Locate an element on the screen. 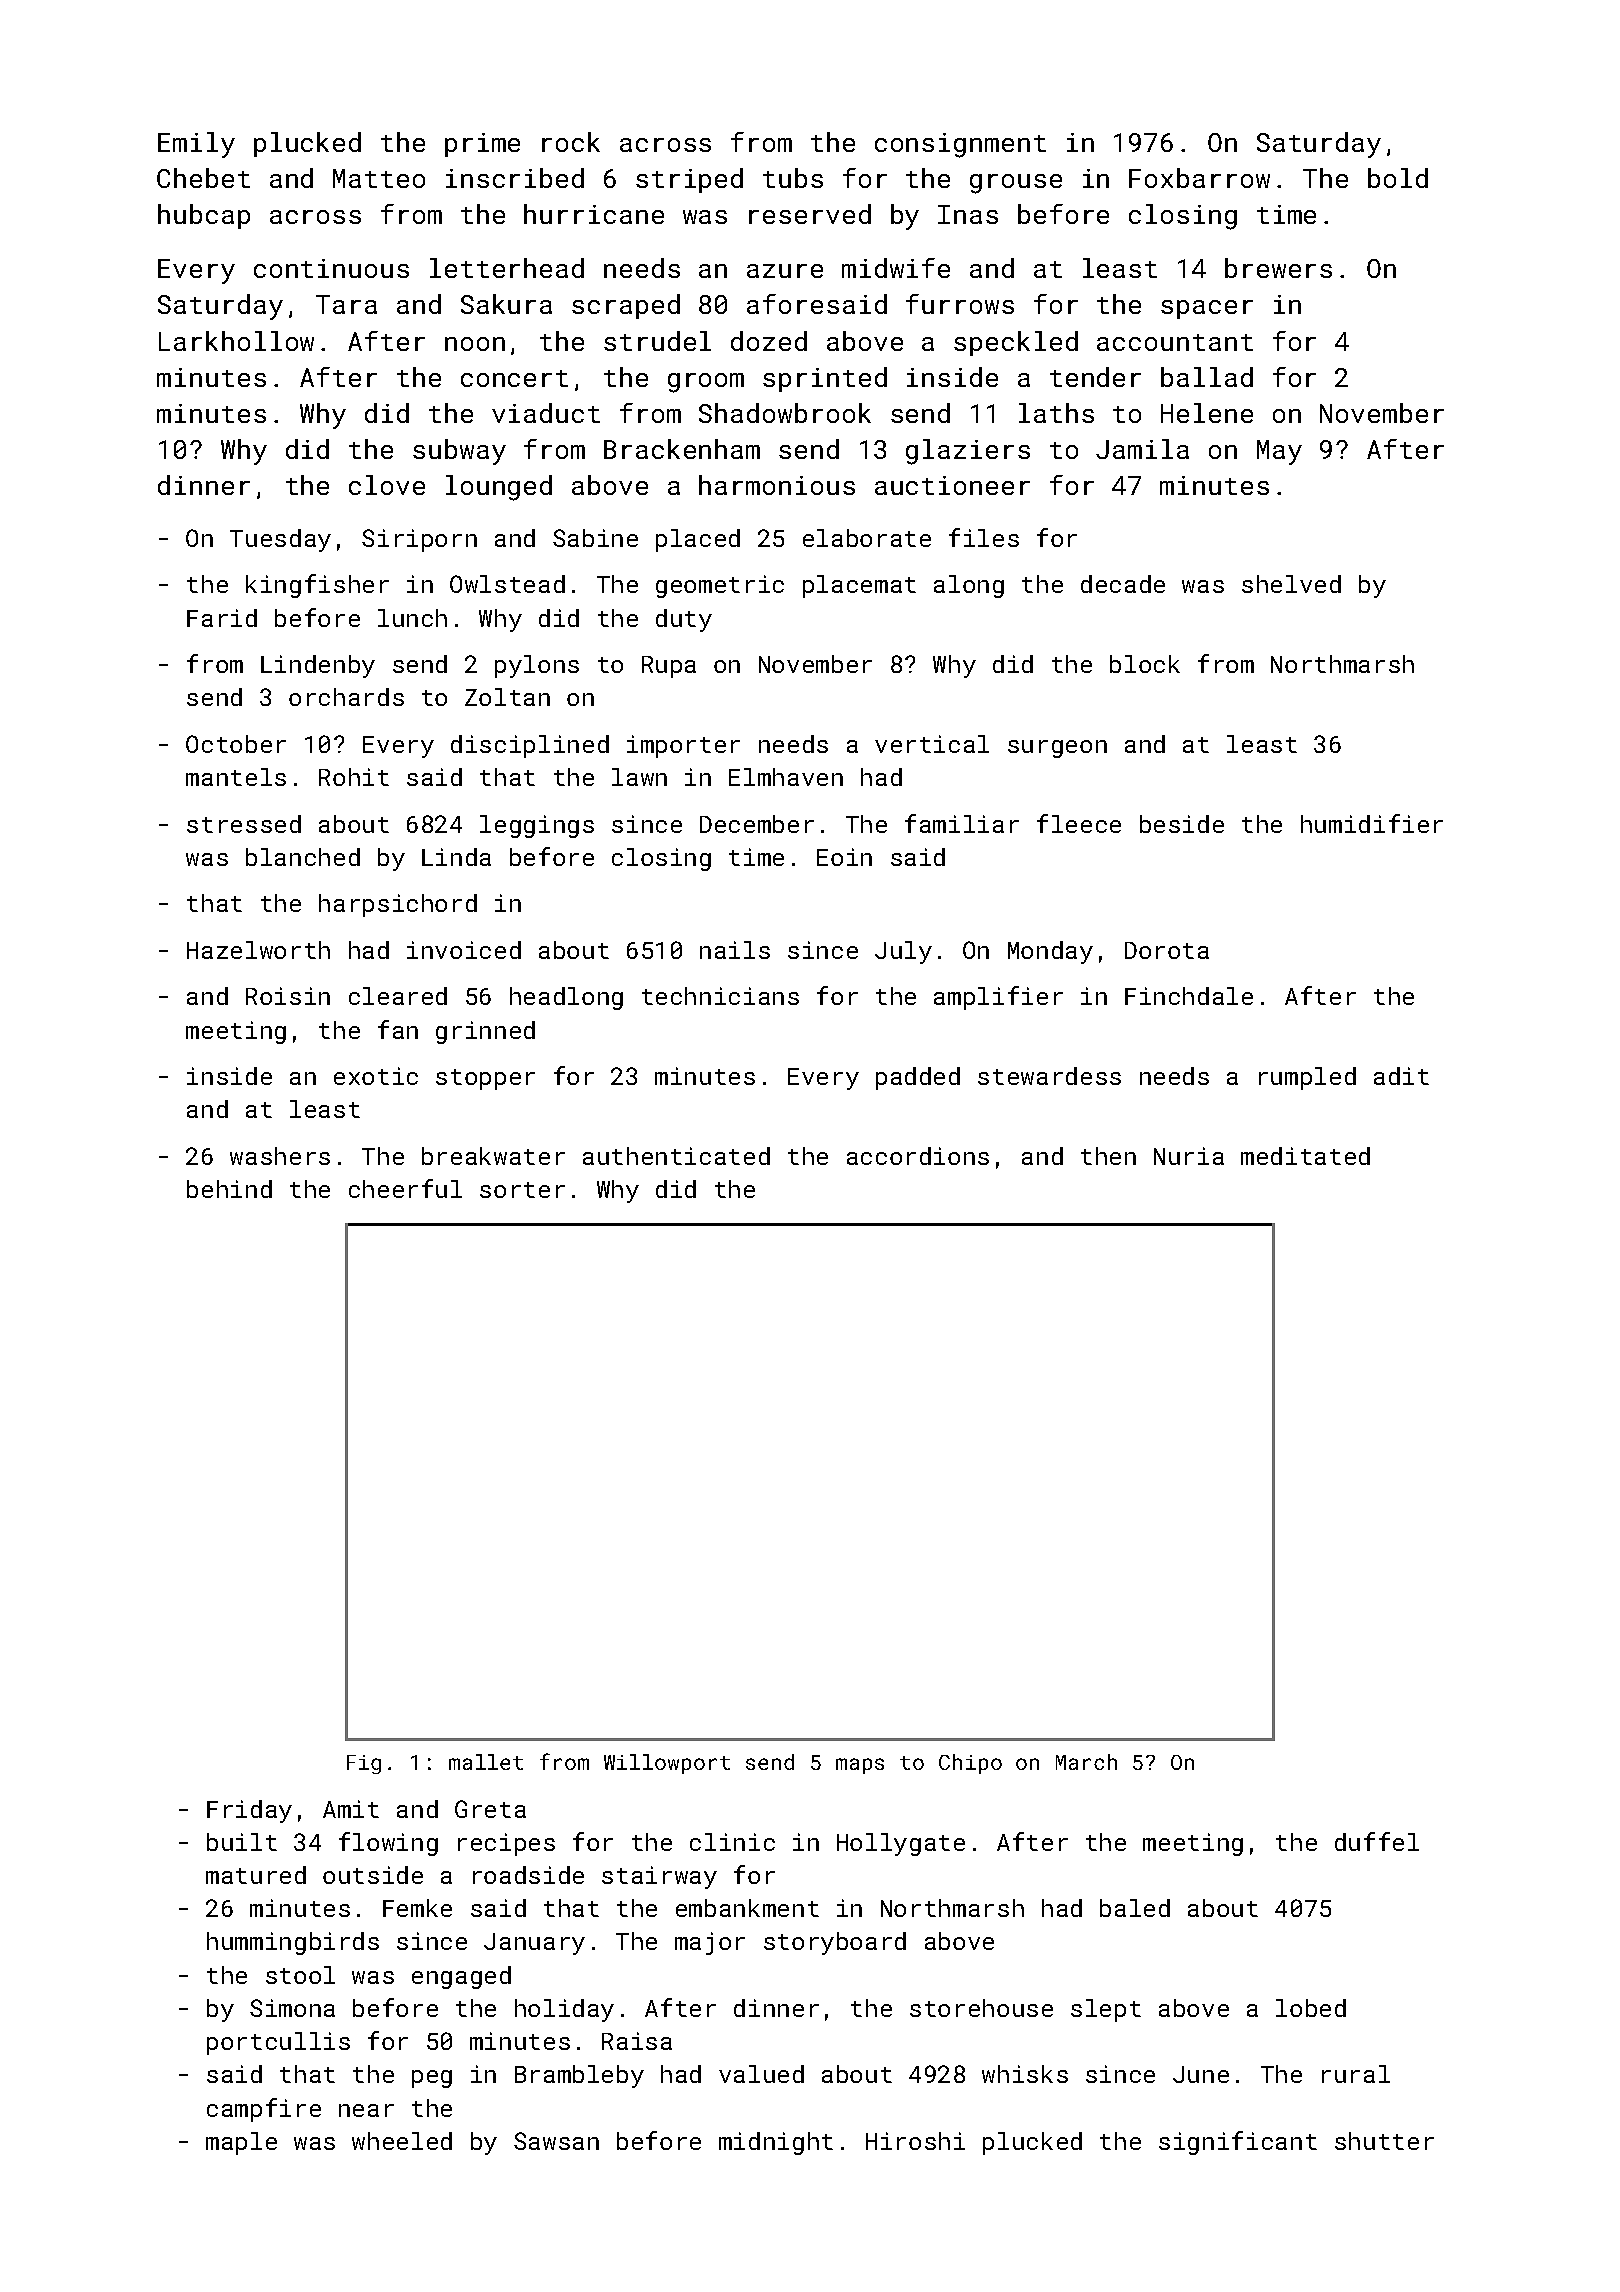 The image size is (1620, 2292). leggings is located at coordinates (537, 826).
